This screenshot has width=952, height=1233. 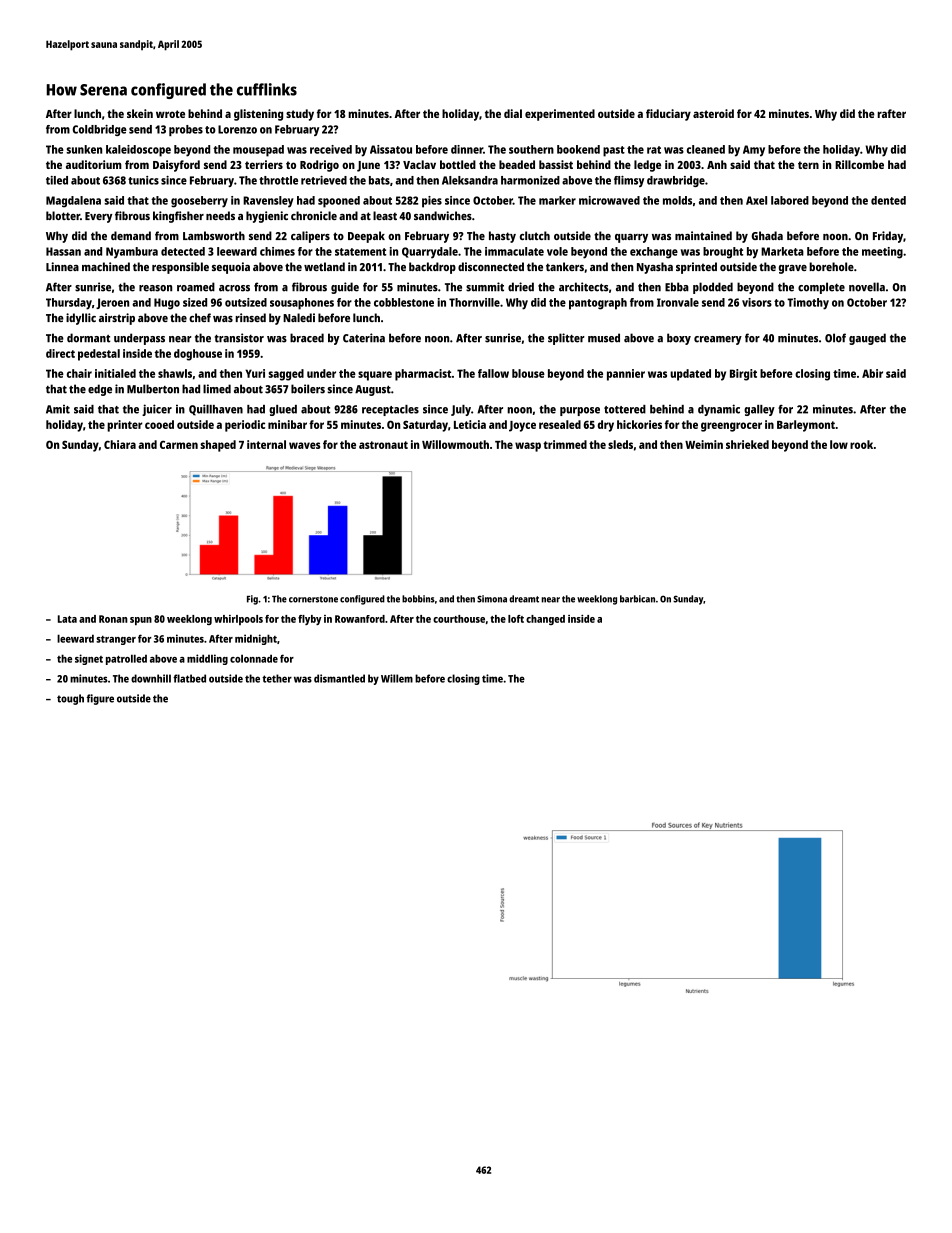 What do you see at coordinates (183, 251) in the screenshot?
I see `detected` at bounding box center [183, 251].
